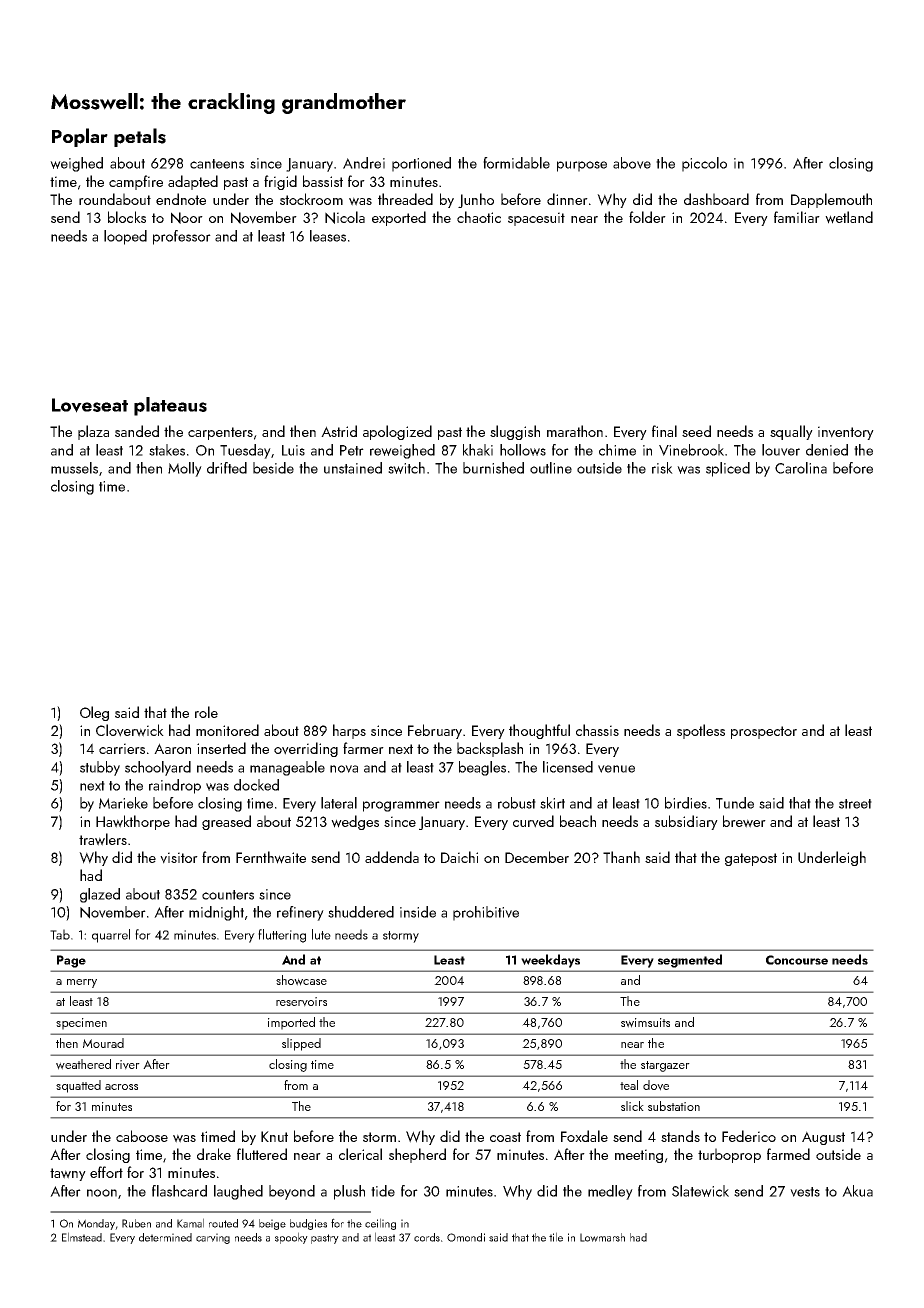  What do you see at coordinates (556, 1237) in the page?
I see `tile` at bounding box center [556, 1237].
